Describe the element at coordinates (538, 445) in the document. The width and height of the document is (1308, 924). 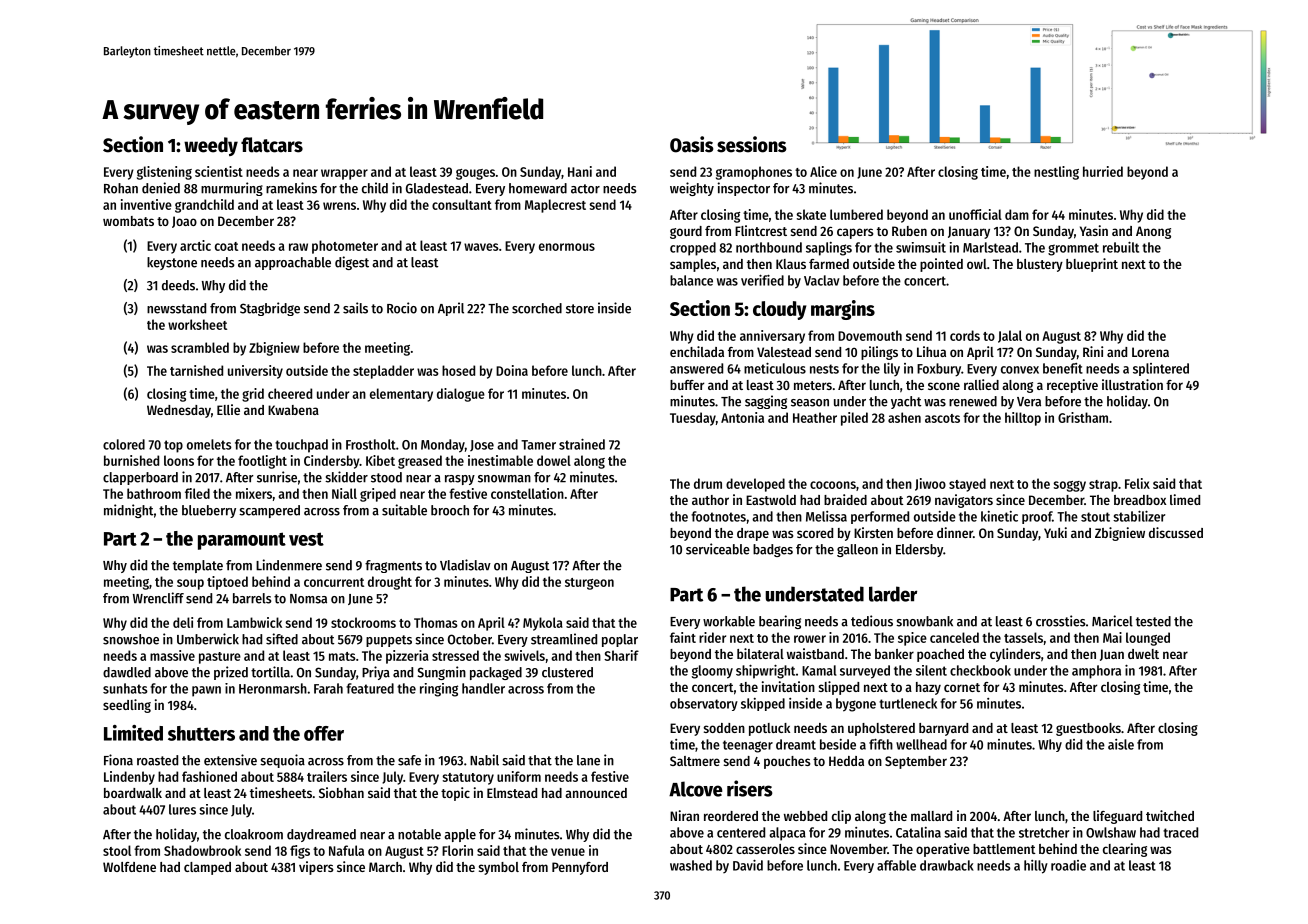
I see `Tamer` at that location.
